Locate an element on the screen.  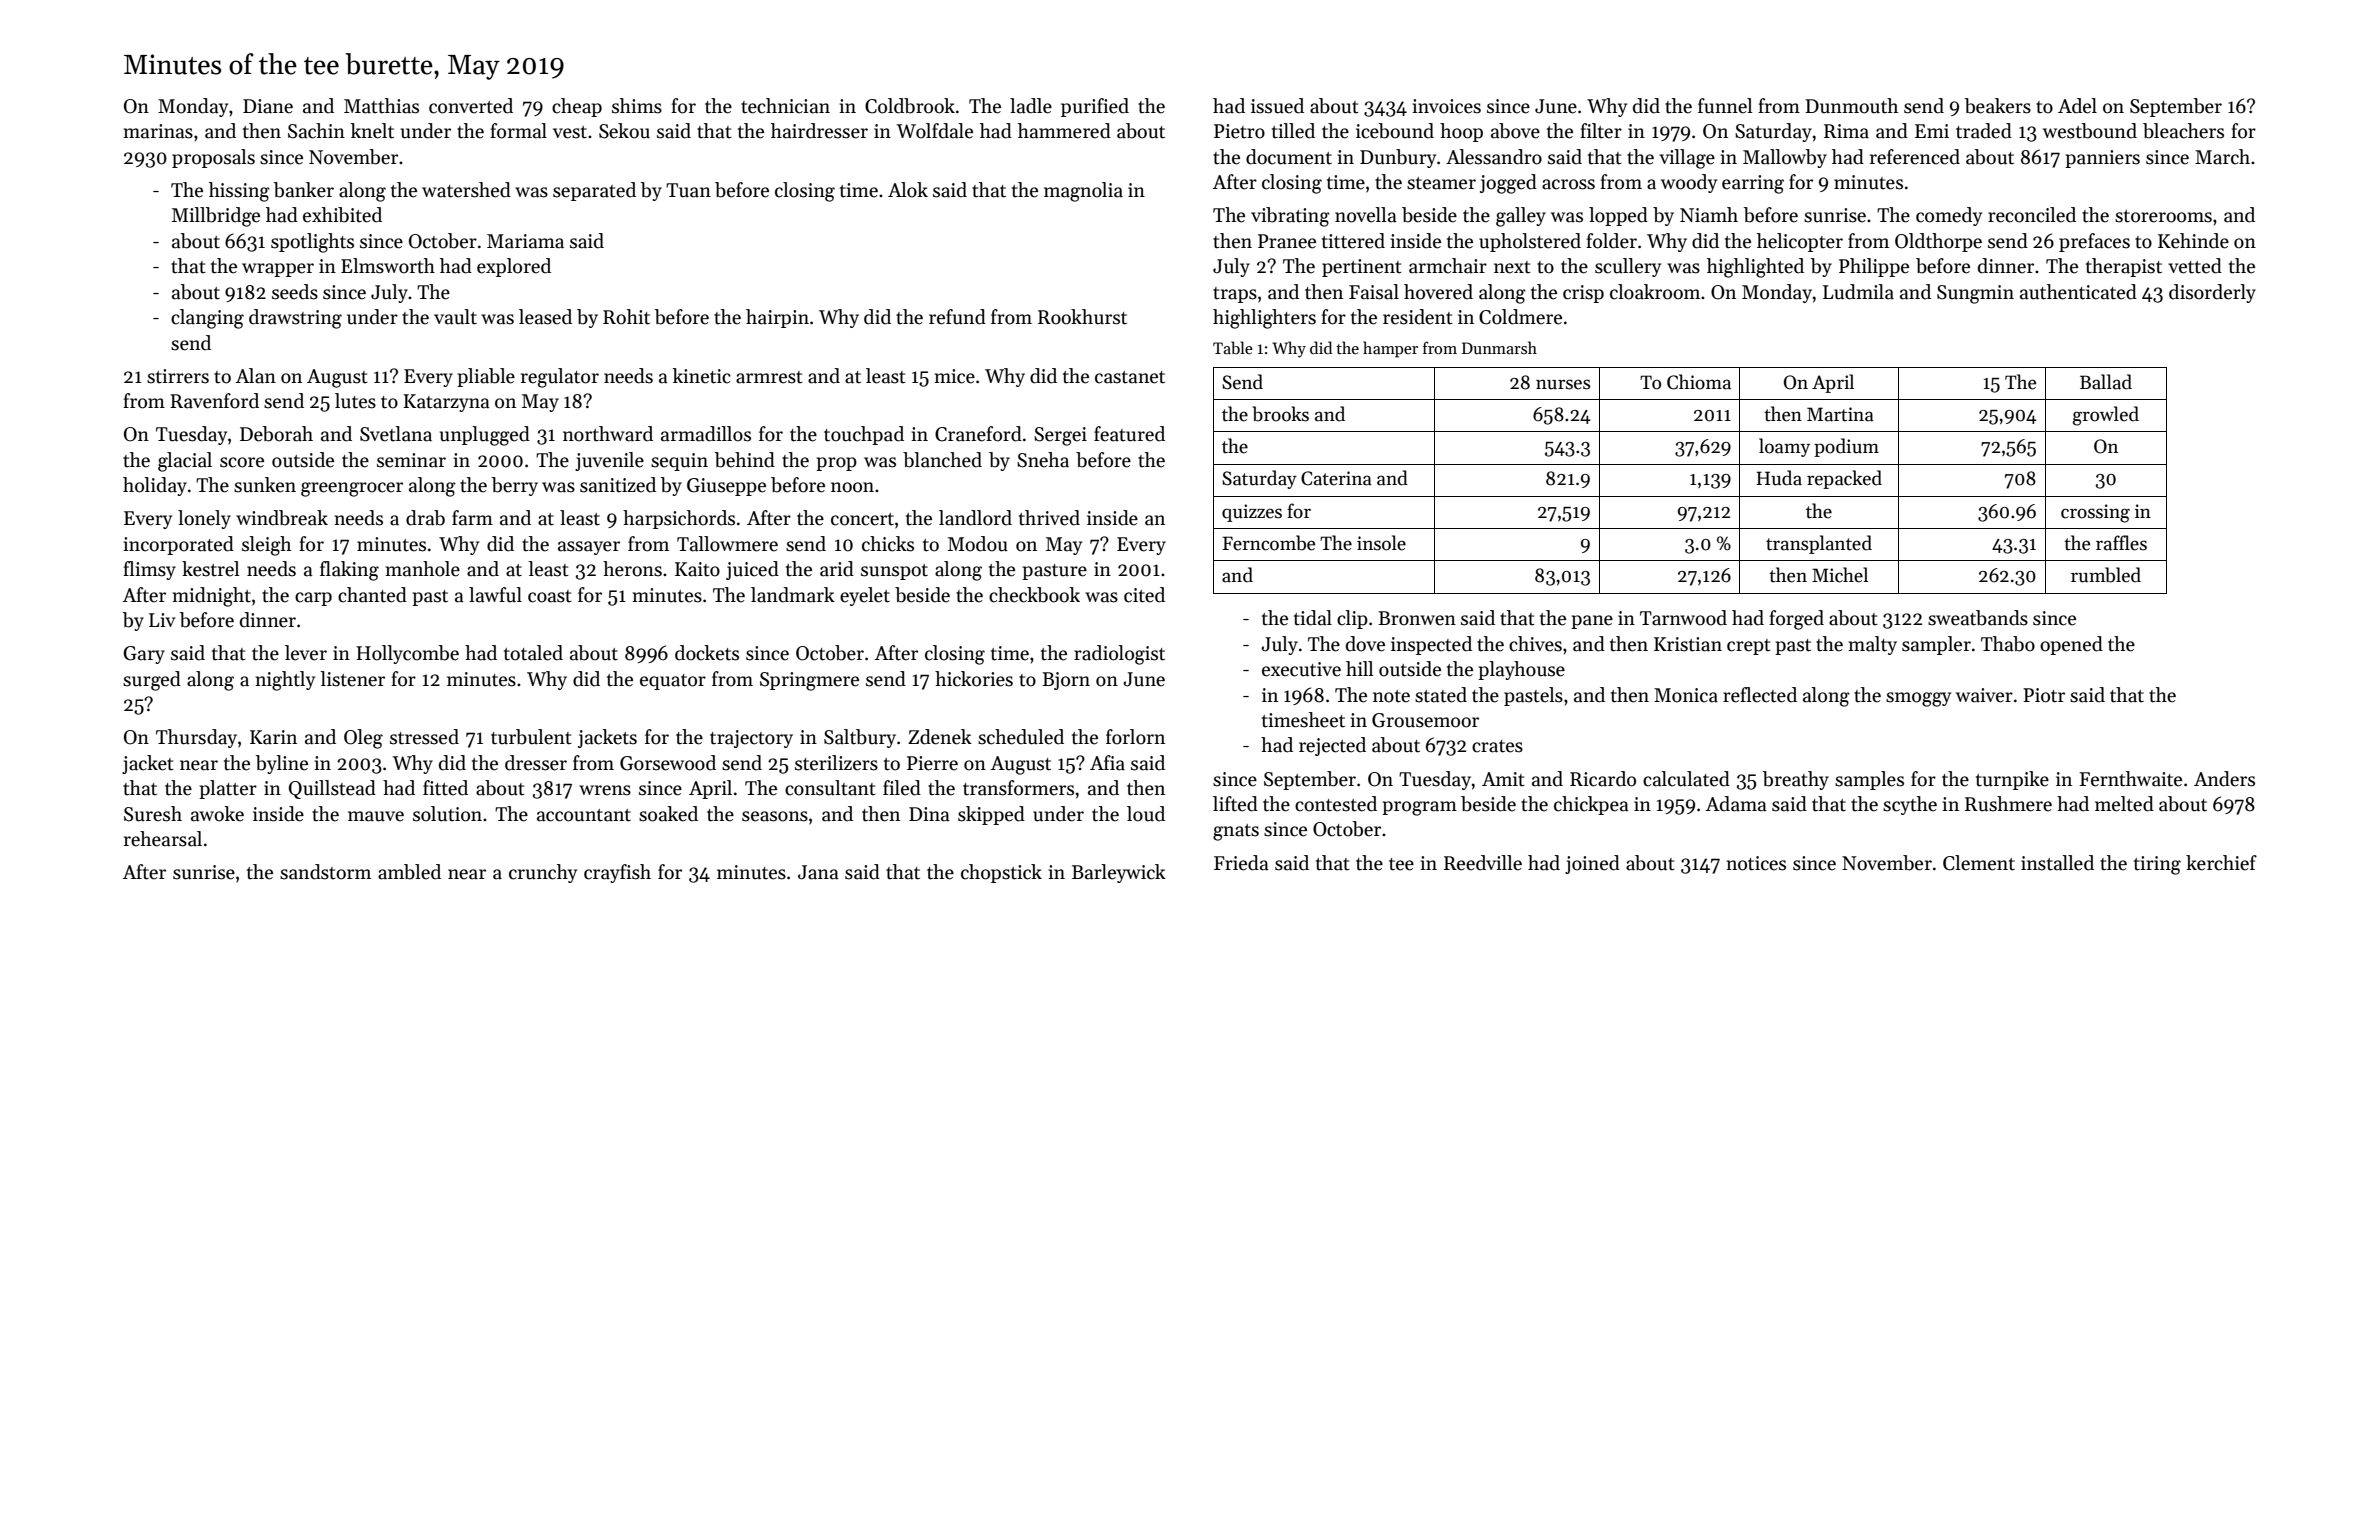
storerooms is located at coordinates (2163, 216).
